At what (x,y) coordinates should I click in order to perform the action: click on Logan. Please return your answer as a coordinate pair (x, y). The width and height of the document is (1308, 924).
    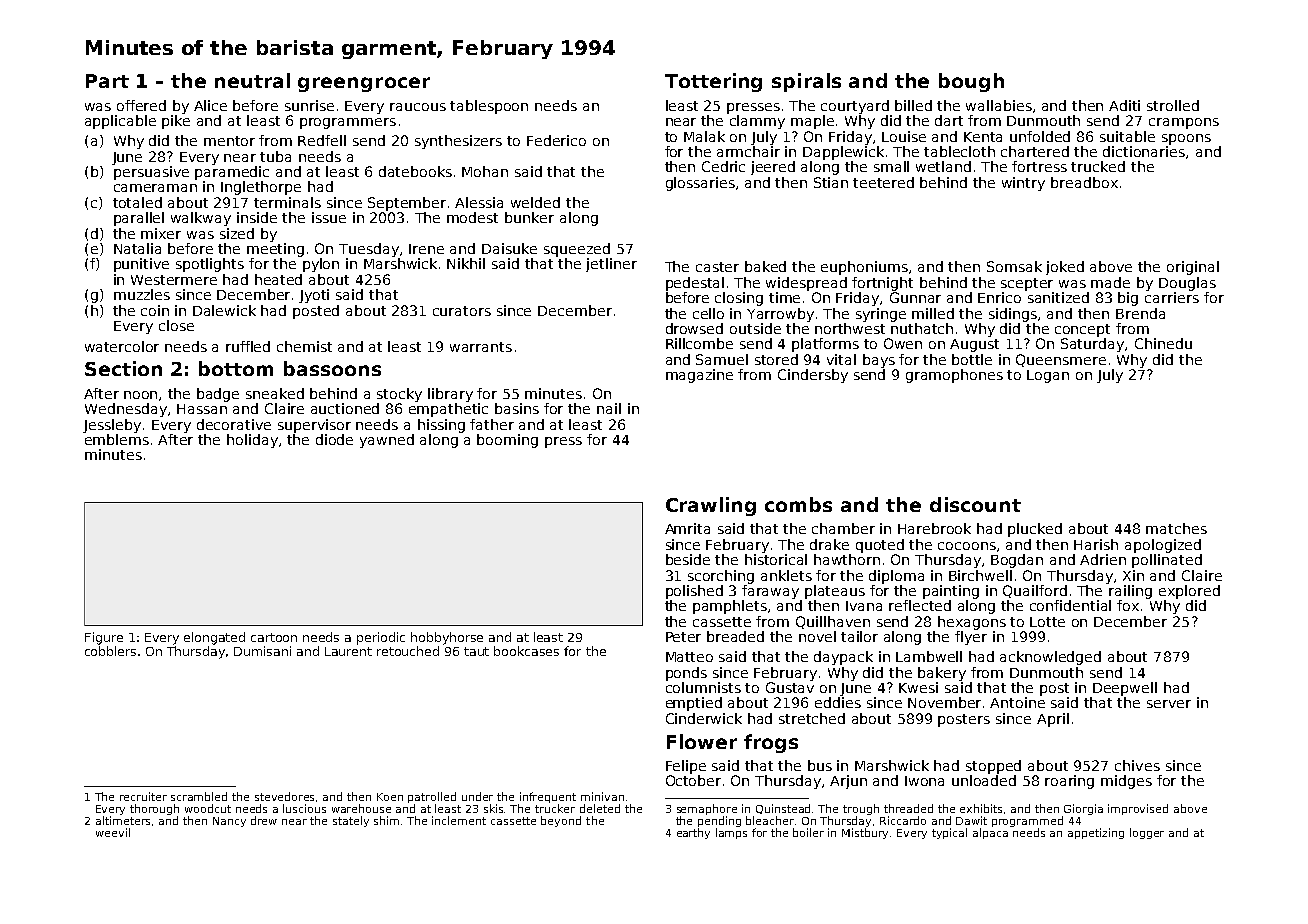
    Looking at the image, I should click on (1048, 376).
